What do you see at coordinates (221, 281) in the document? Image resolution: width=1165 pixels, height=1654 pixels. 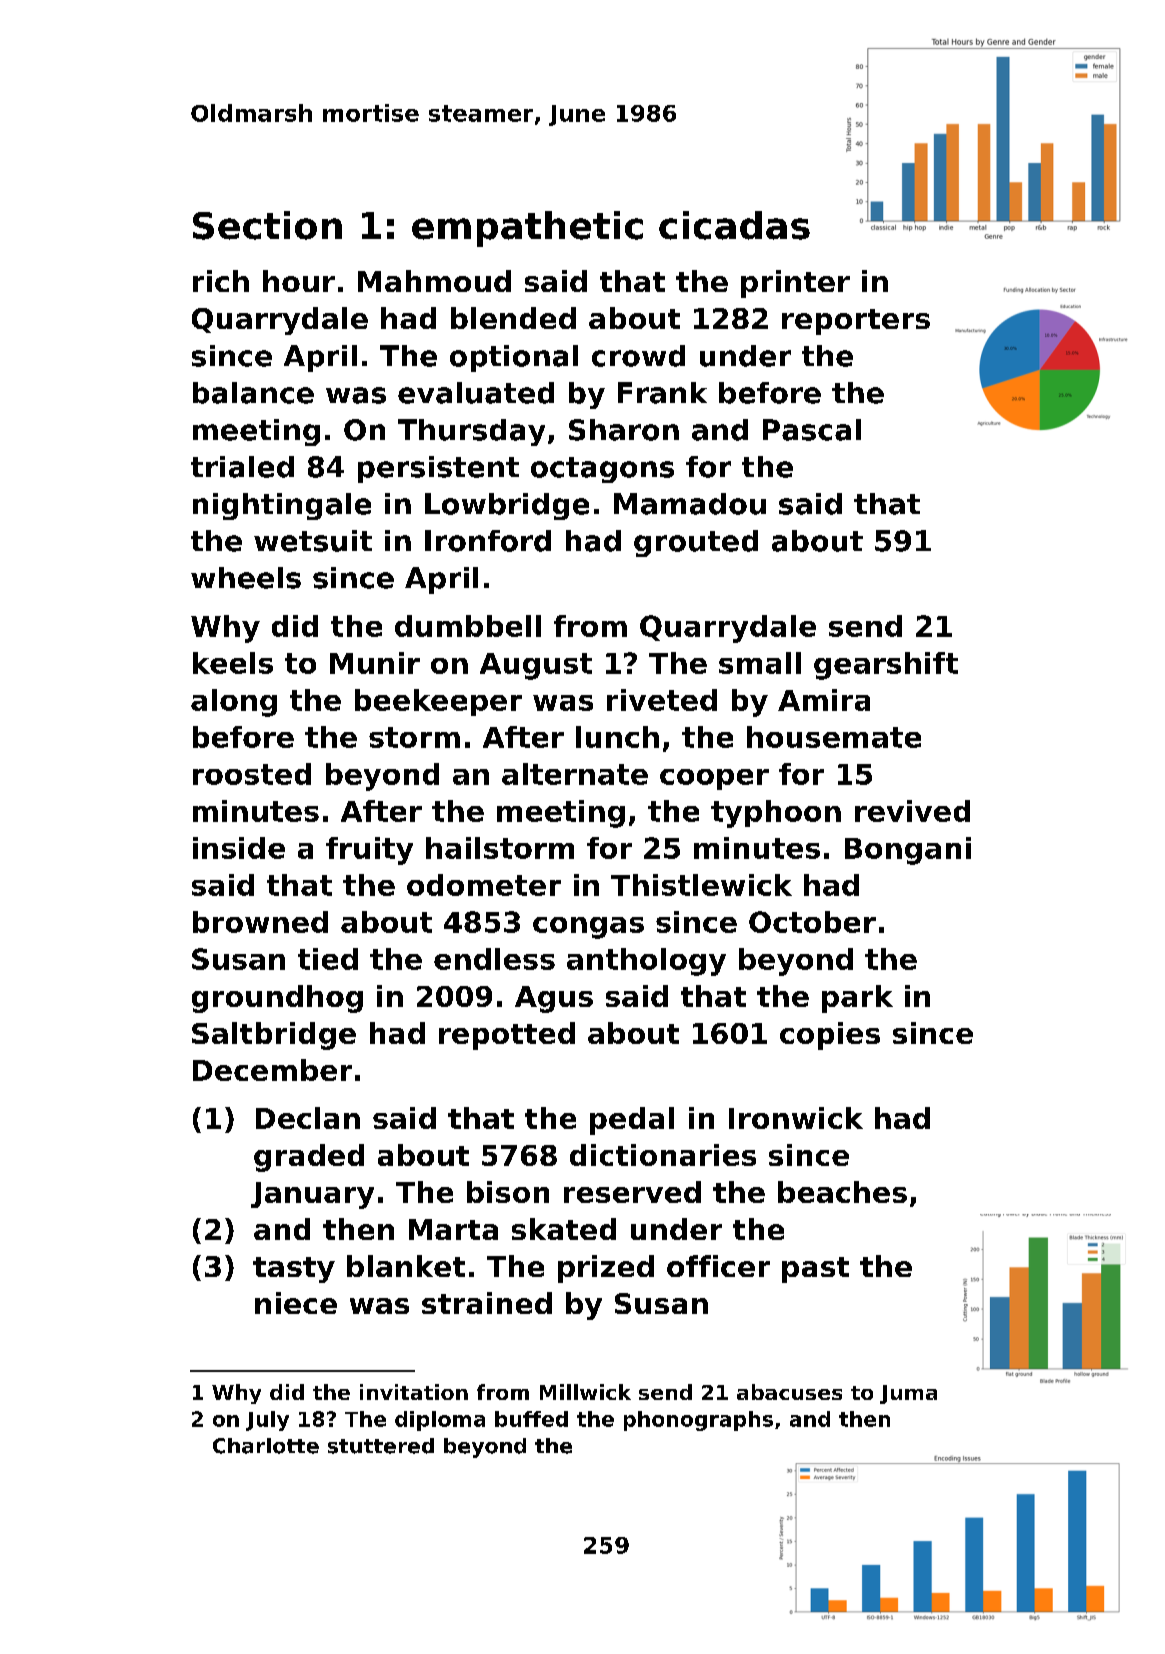 I see `rich` at bounding box center [221, 281].
